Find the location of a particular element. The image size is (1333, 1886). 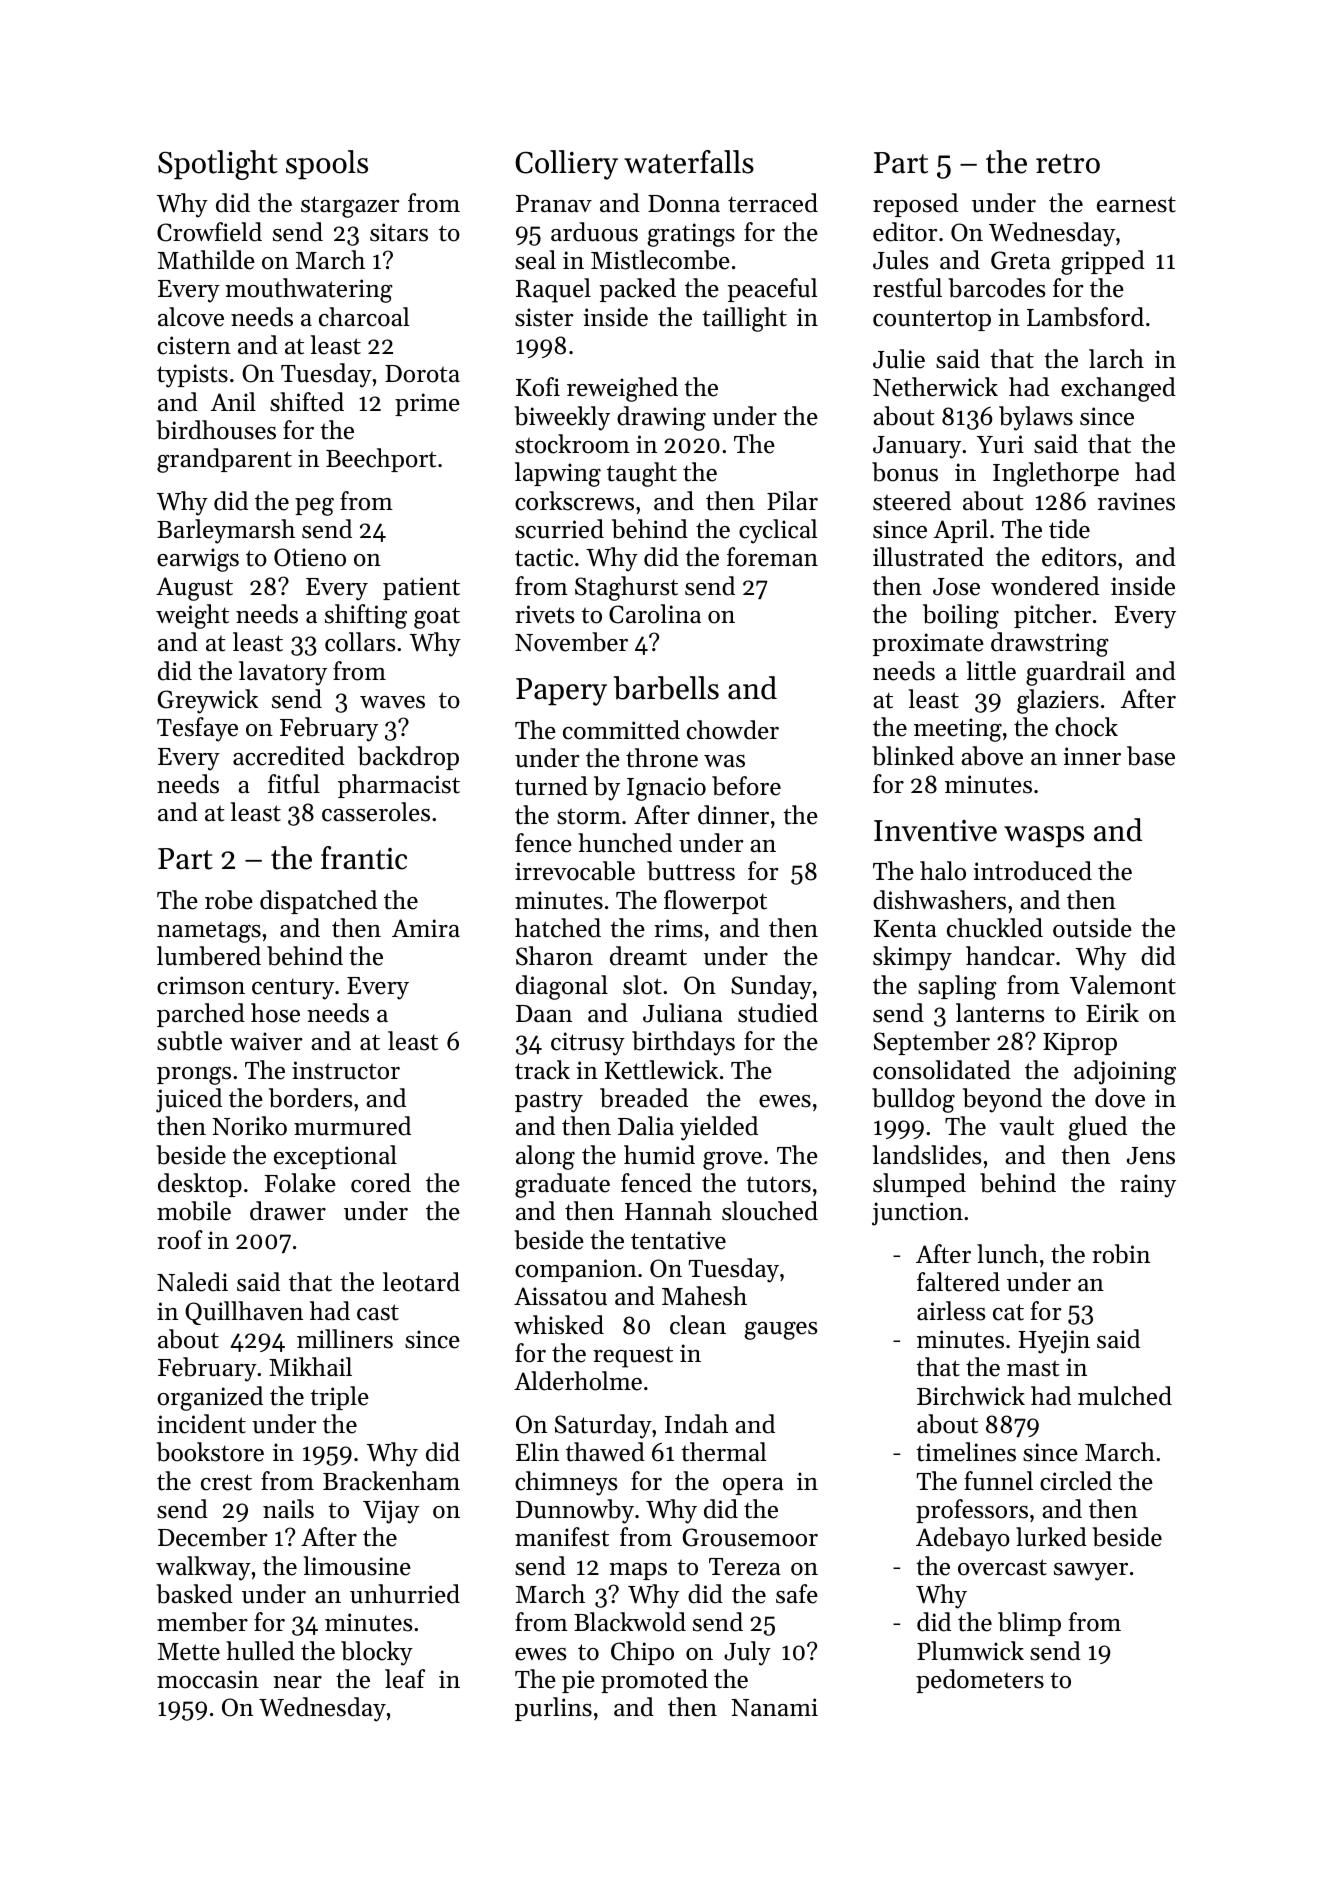

Spotlight is located at coordinates (218, 165).
